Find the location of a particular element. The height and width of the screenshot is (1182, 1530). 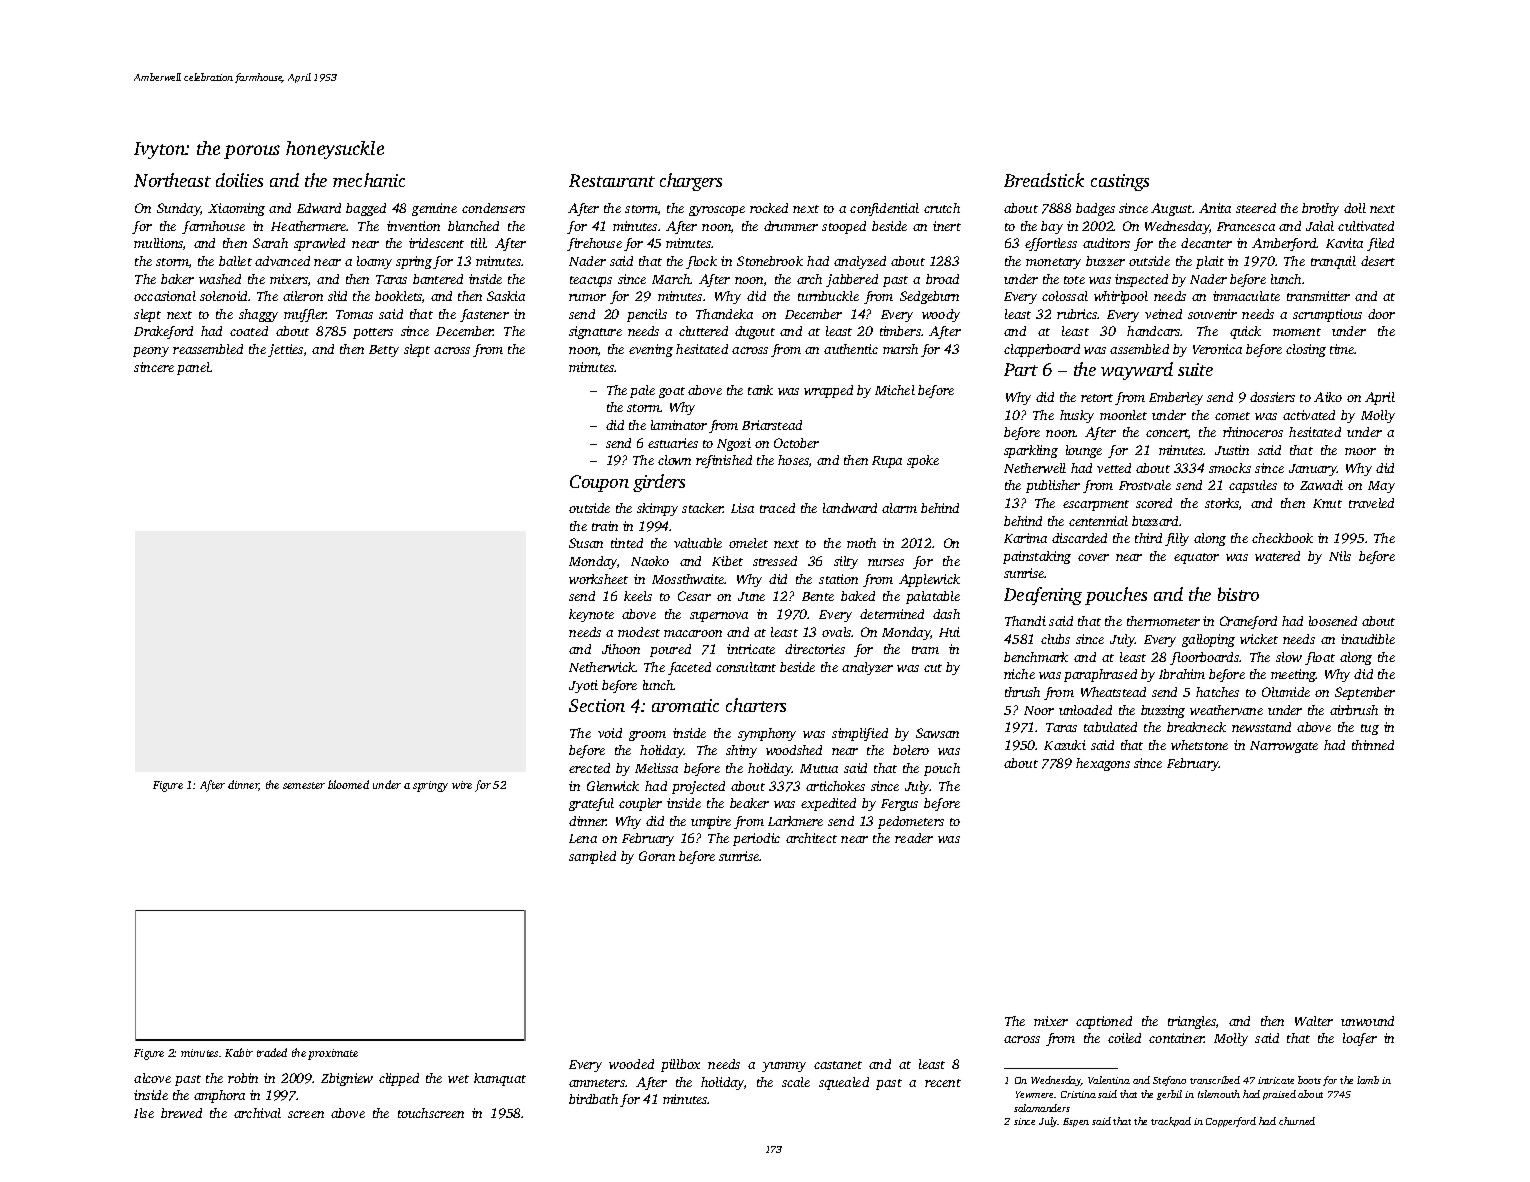

decanter is located at coordinates (1206, 243).
